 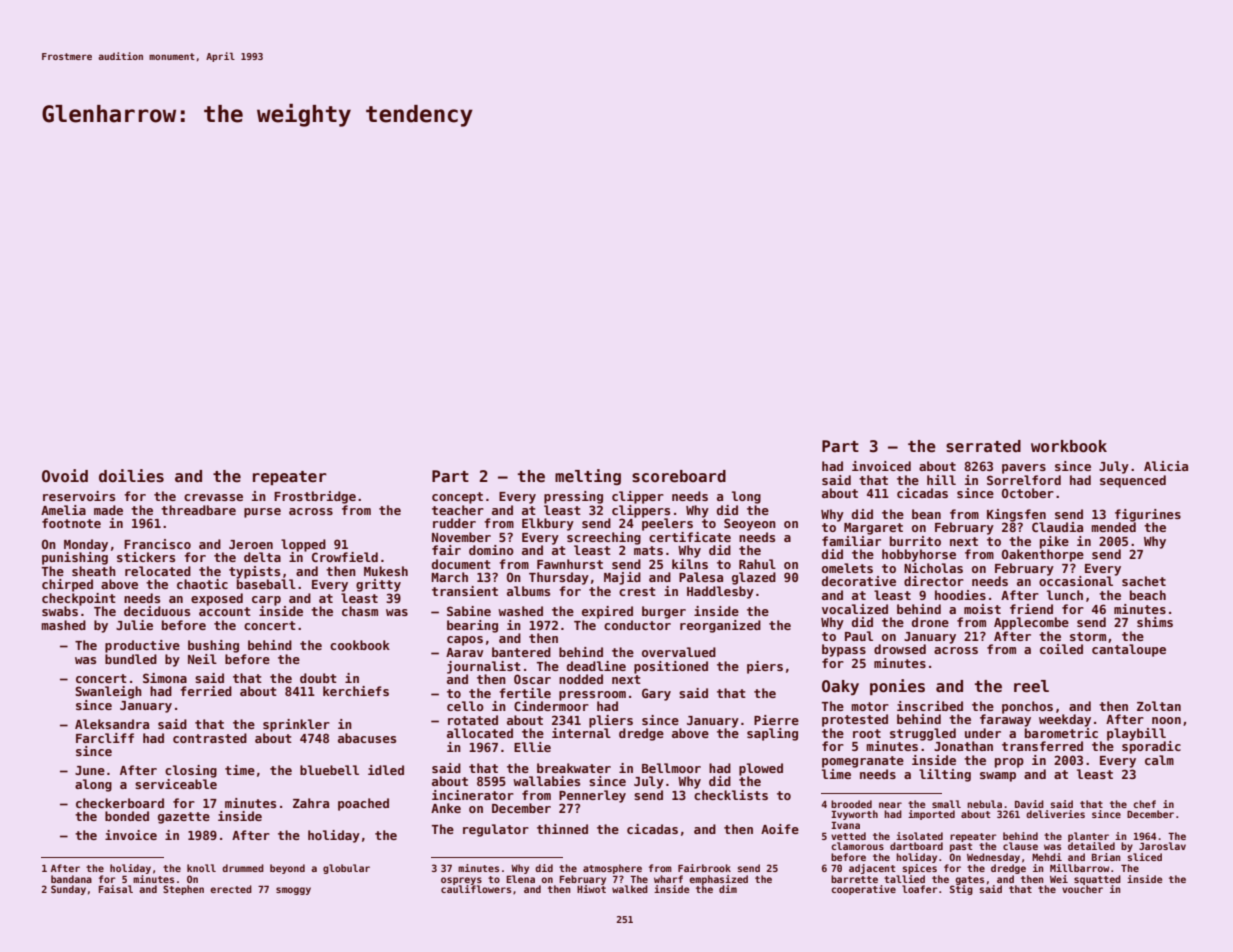 I want to click on domino, so click(x=491, y=550).
